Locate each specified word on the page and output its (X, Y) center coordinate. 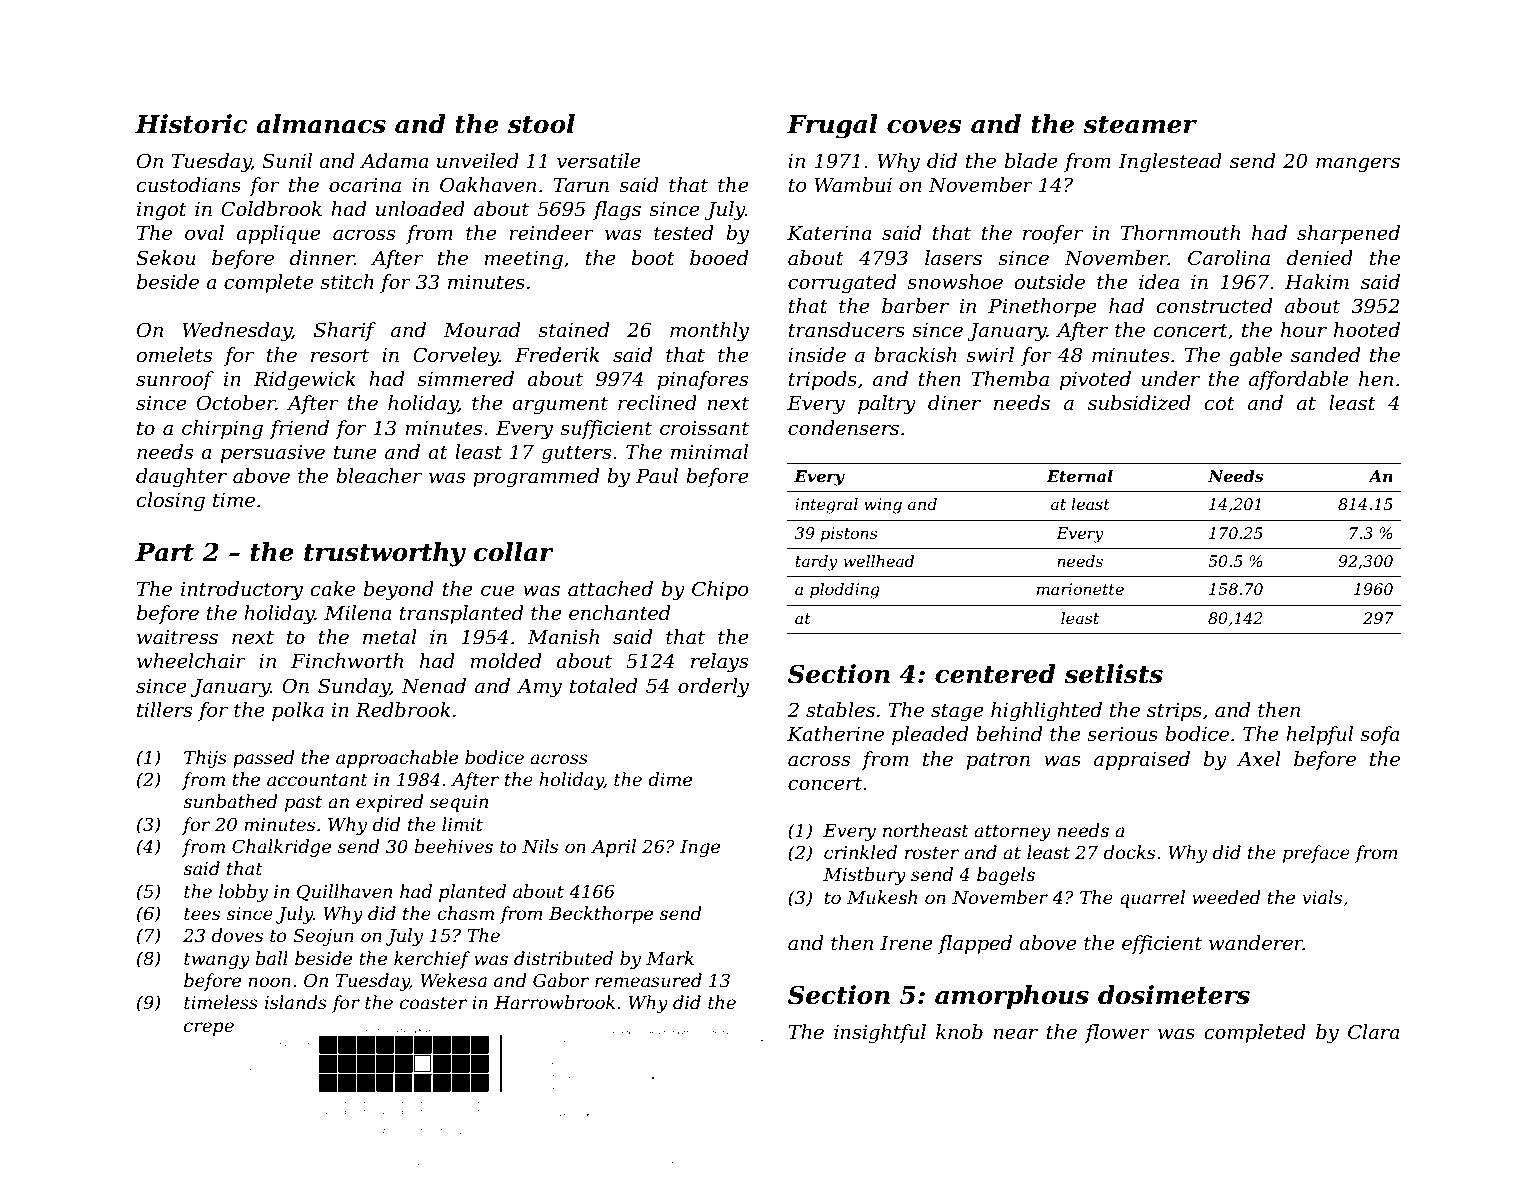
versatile (599, 161)
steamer (1140, 125)
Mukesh (882, 897)
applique (278, 234)
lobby (243, 893)
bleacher (379, 476)
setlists (1114, 674)
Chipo (720, 590)
